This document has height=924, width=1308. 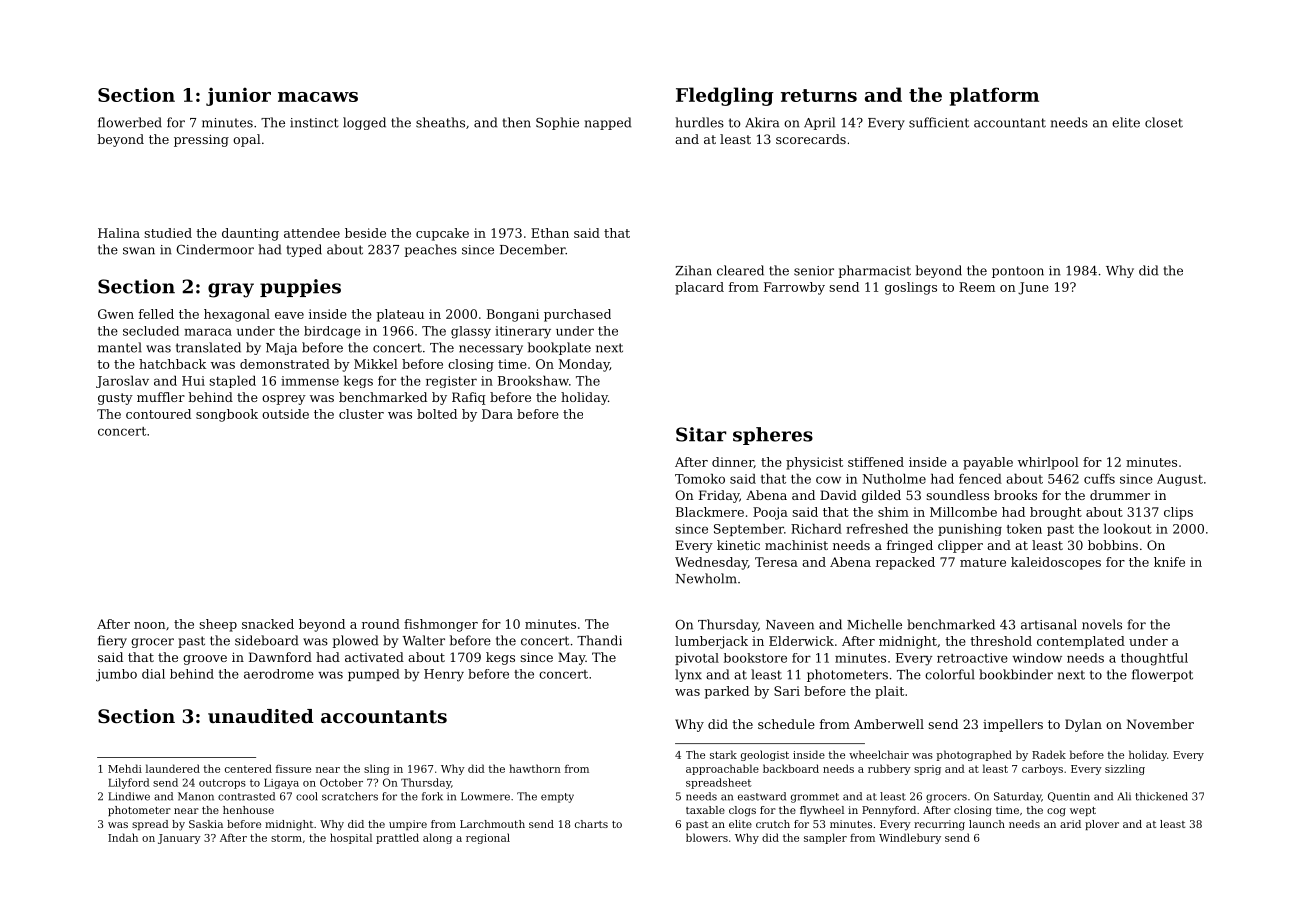 What do you see at coordinates (158, 414) in the document?
I see `contoured` at bounding box center [158, 414].
